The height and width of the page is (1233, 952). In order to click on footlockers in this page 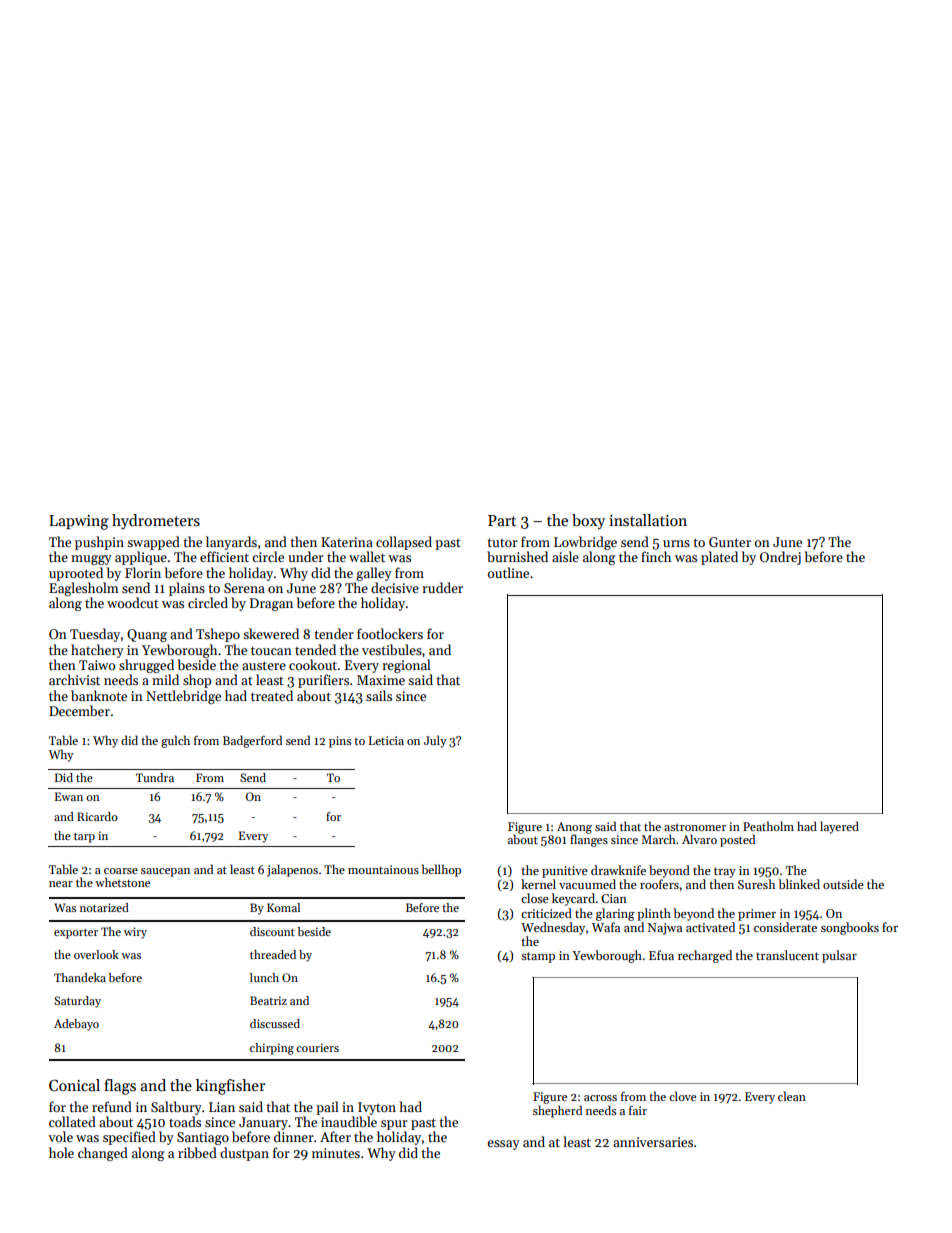, I will do `click(390, 633)`.
